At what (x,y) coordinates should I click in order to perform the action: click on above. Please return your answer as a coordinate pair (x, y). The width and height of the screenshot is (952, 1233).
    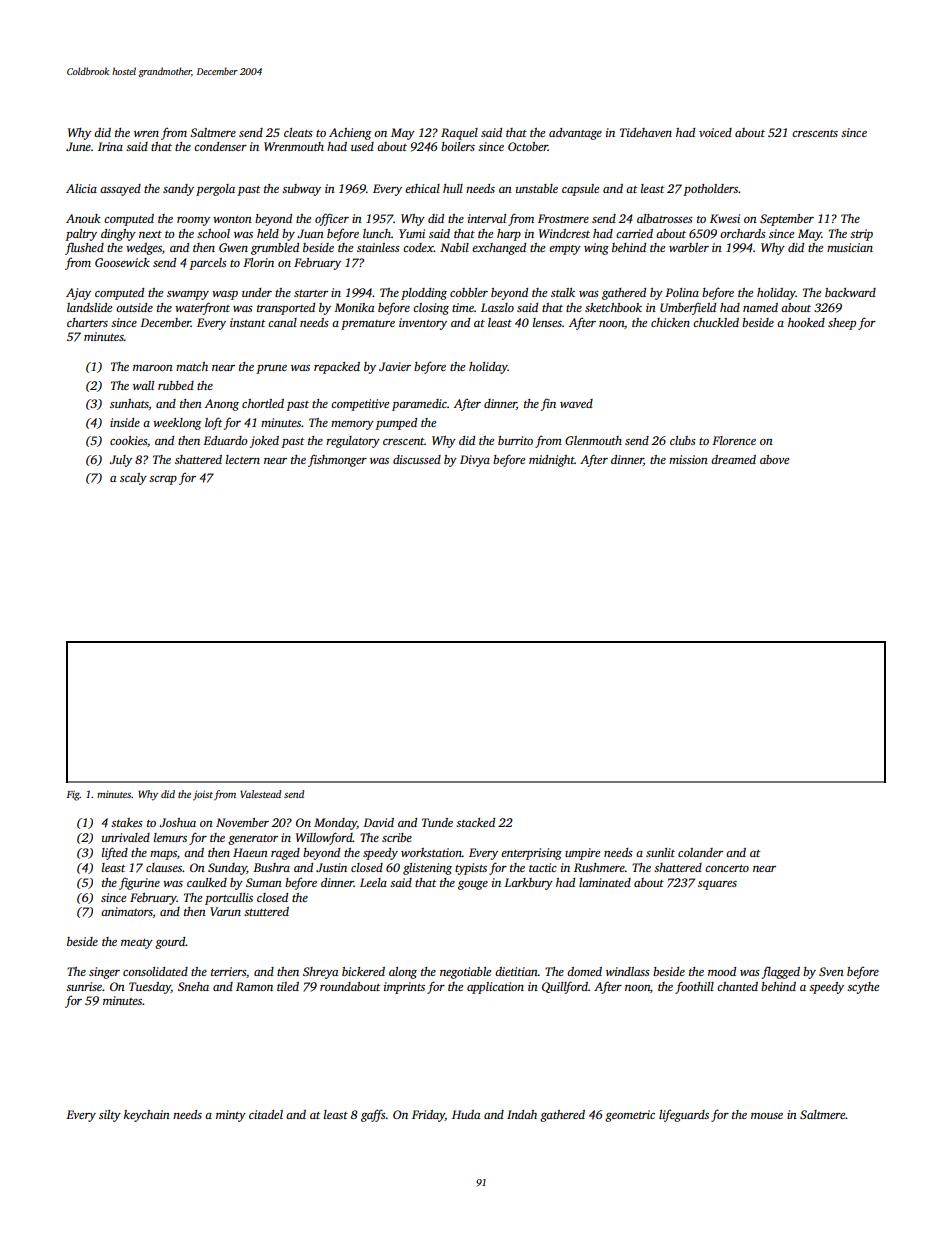
    Looking at the image, I should click on (774, 459).
